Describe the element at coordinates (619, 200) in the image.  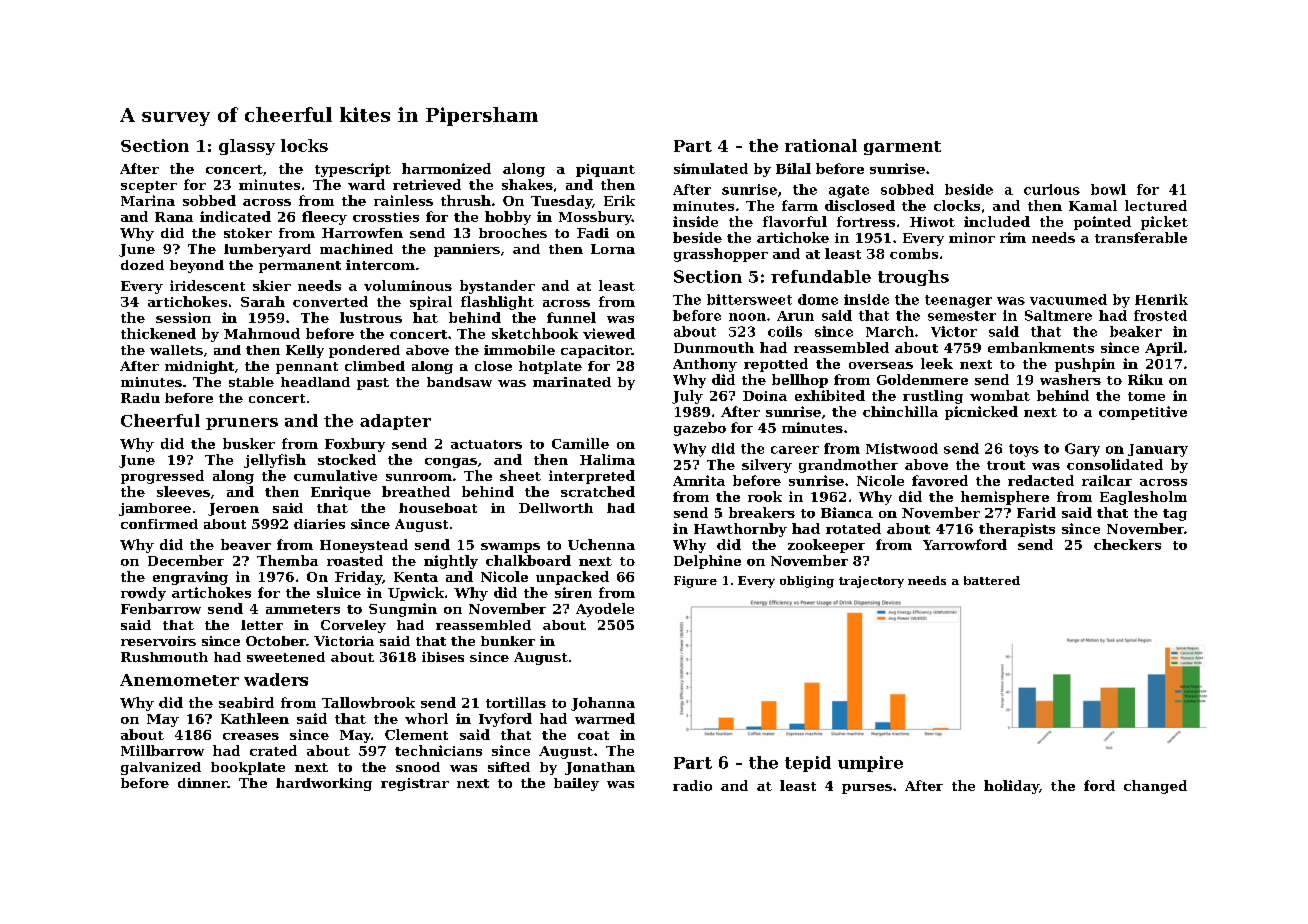
I see `Erik` at that location.
